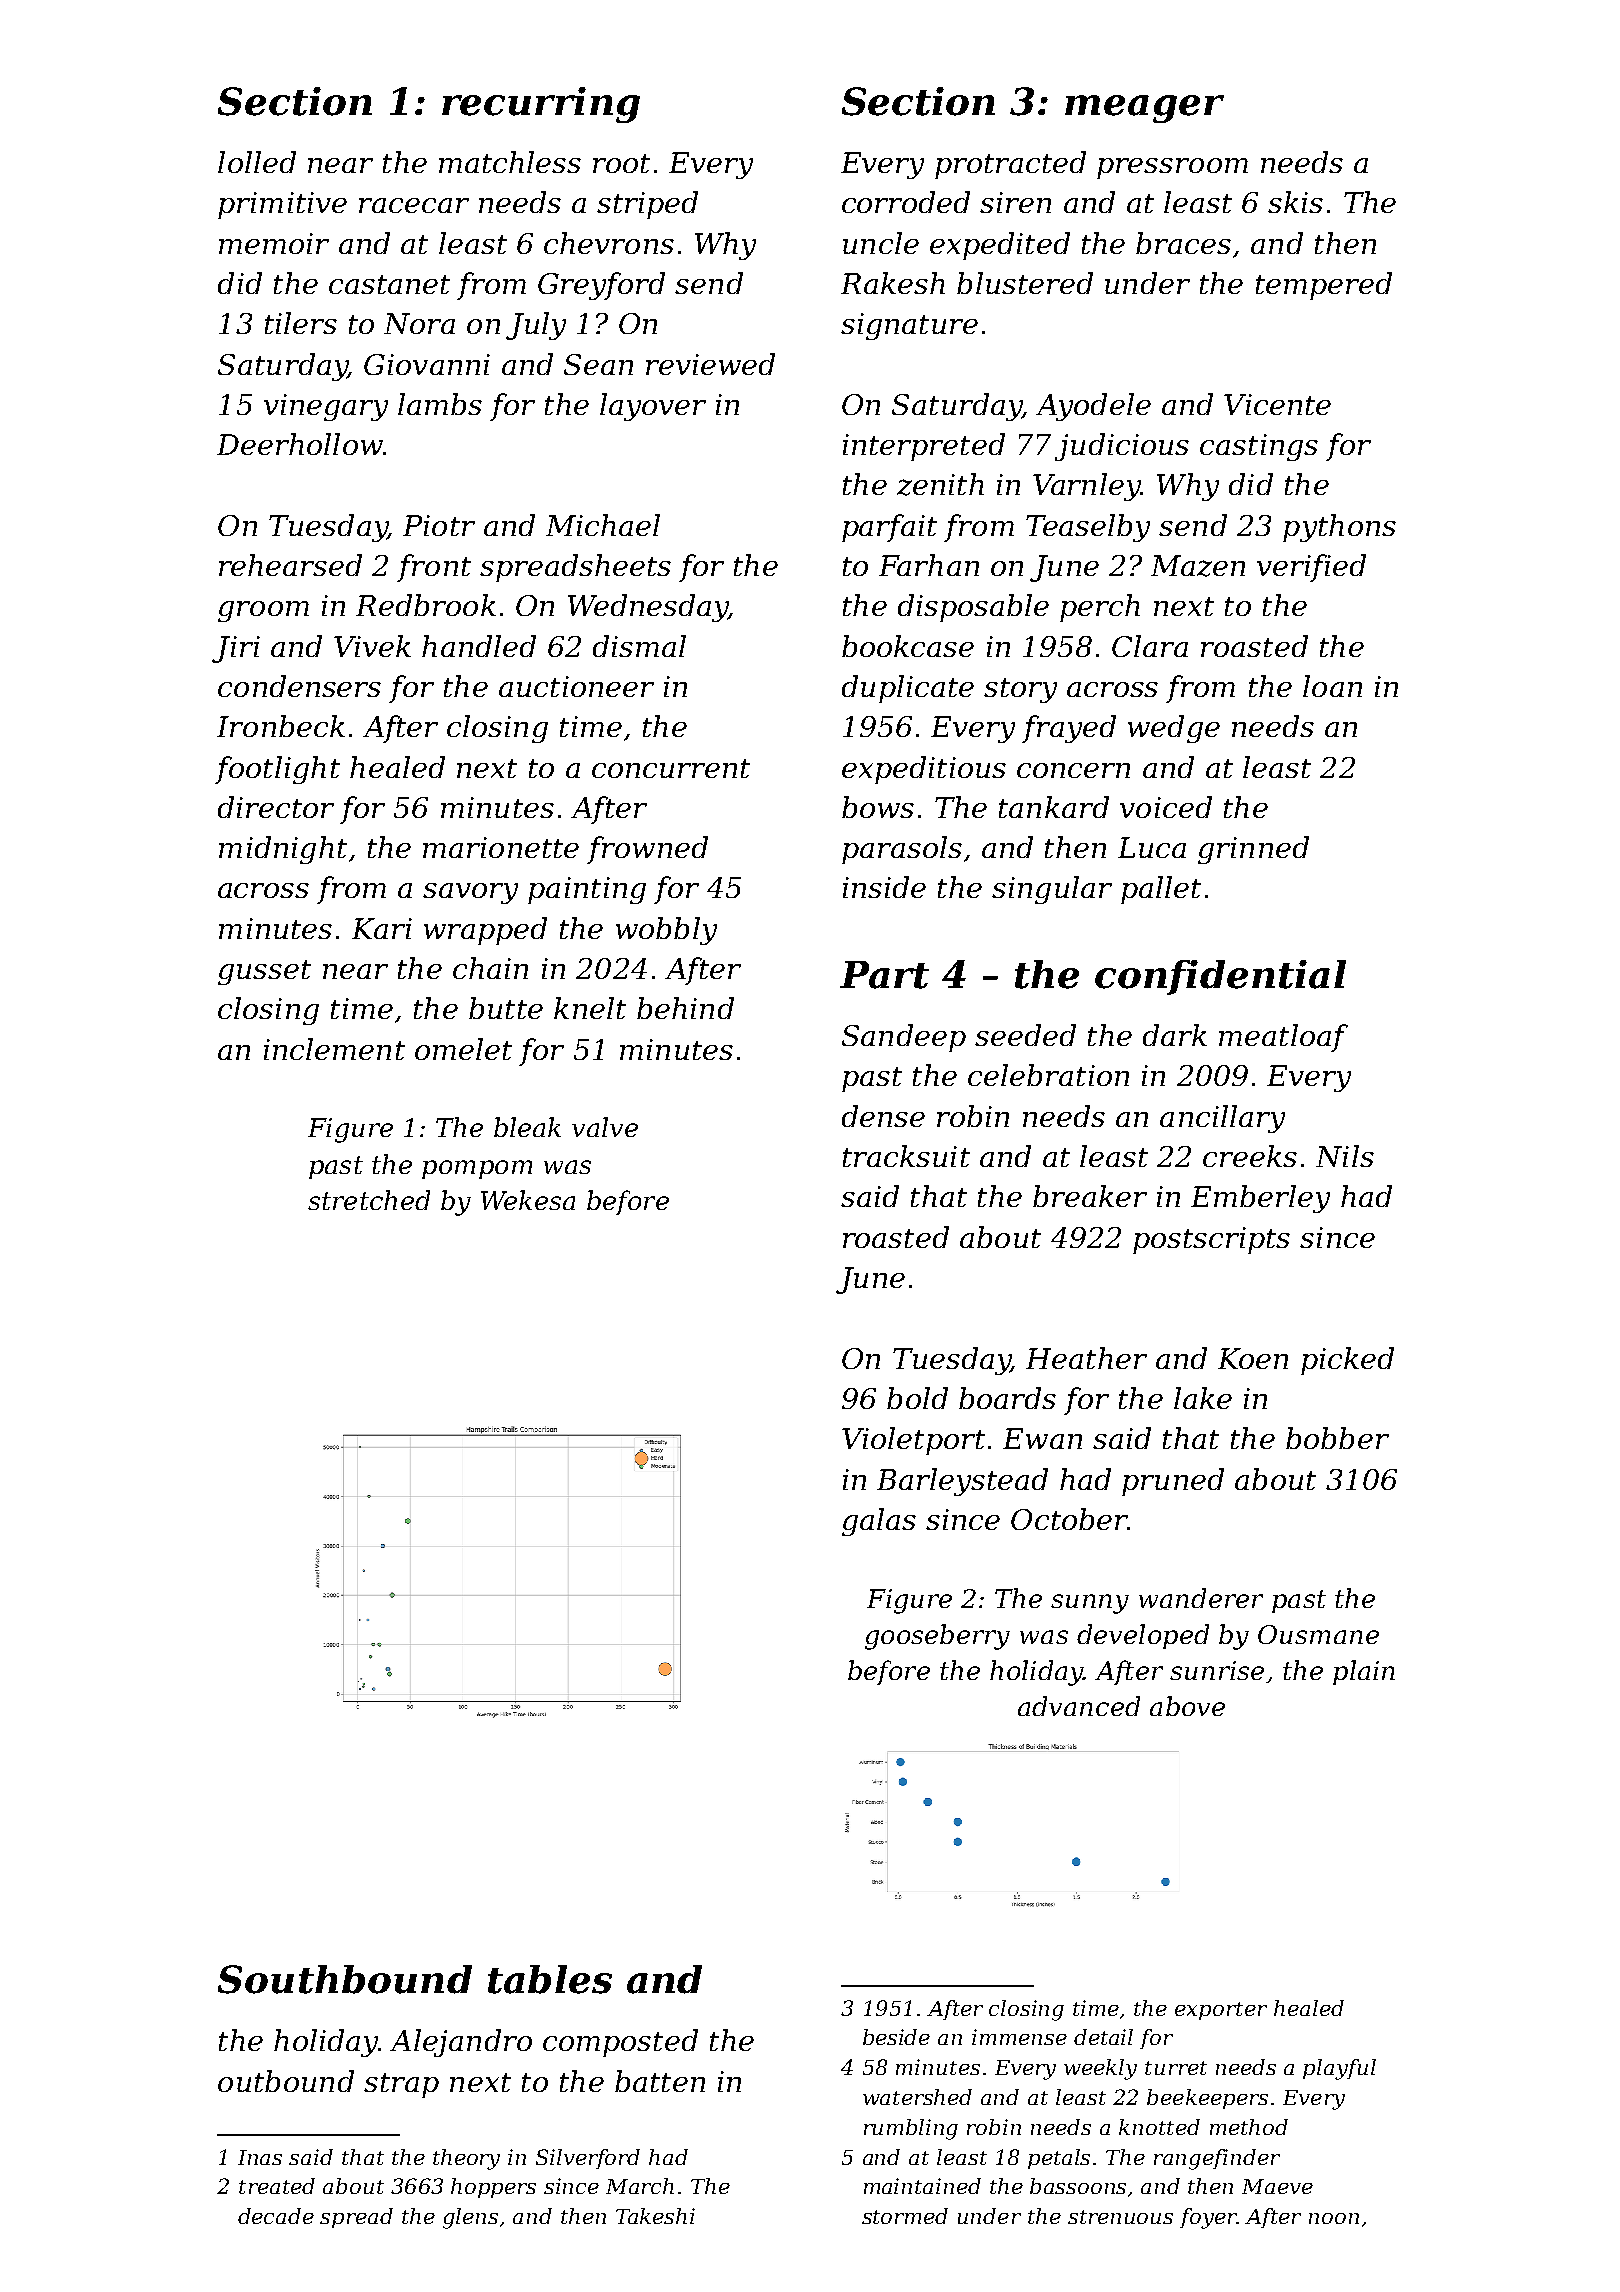 The image size is (1620, 2292). Describe the element at coordinates (301, 323) in the screenshot. I see `tilers` at that location.
